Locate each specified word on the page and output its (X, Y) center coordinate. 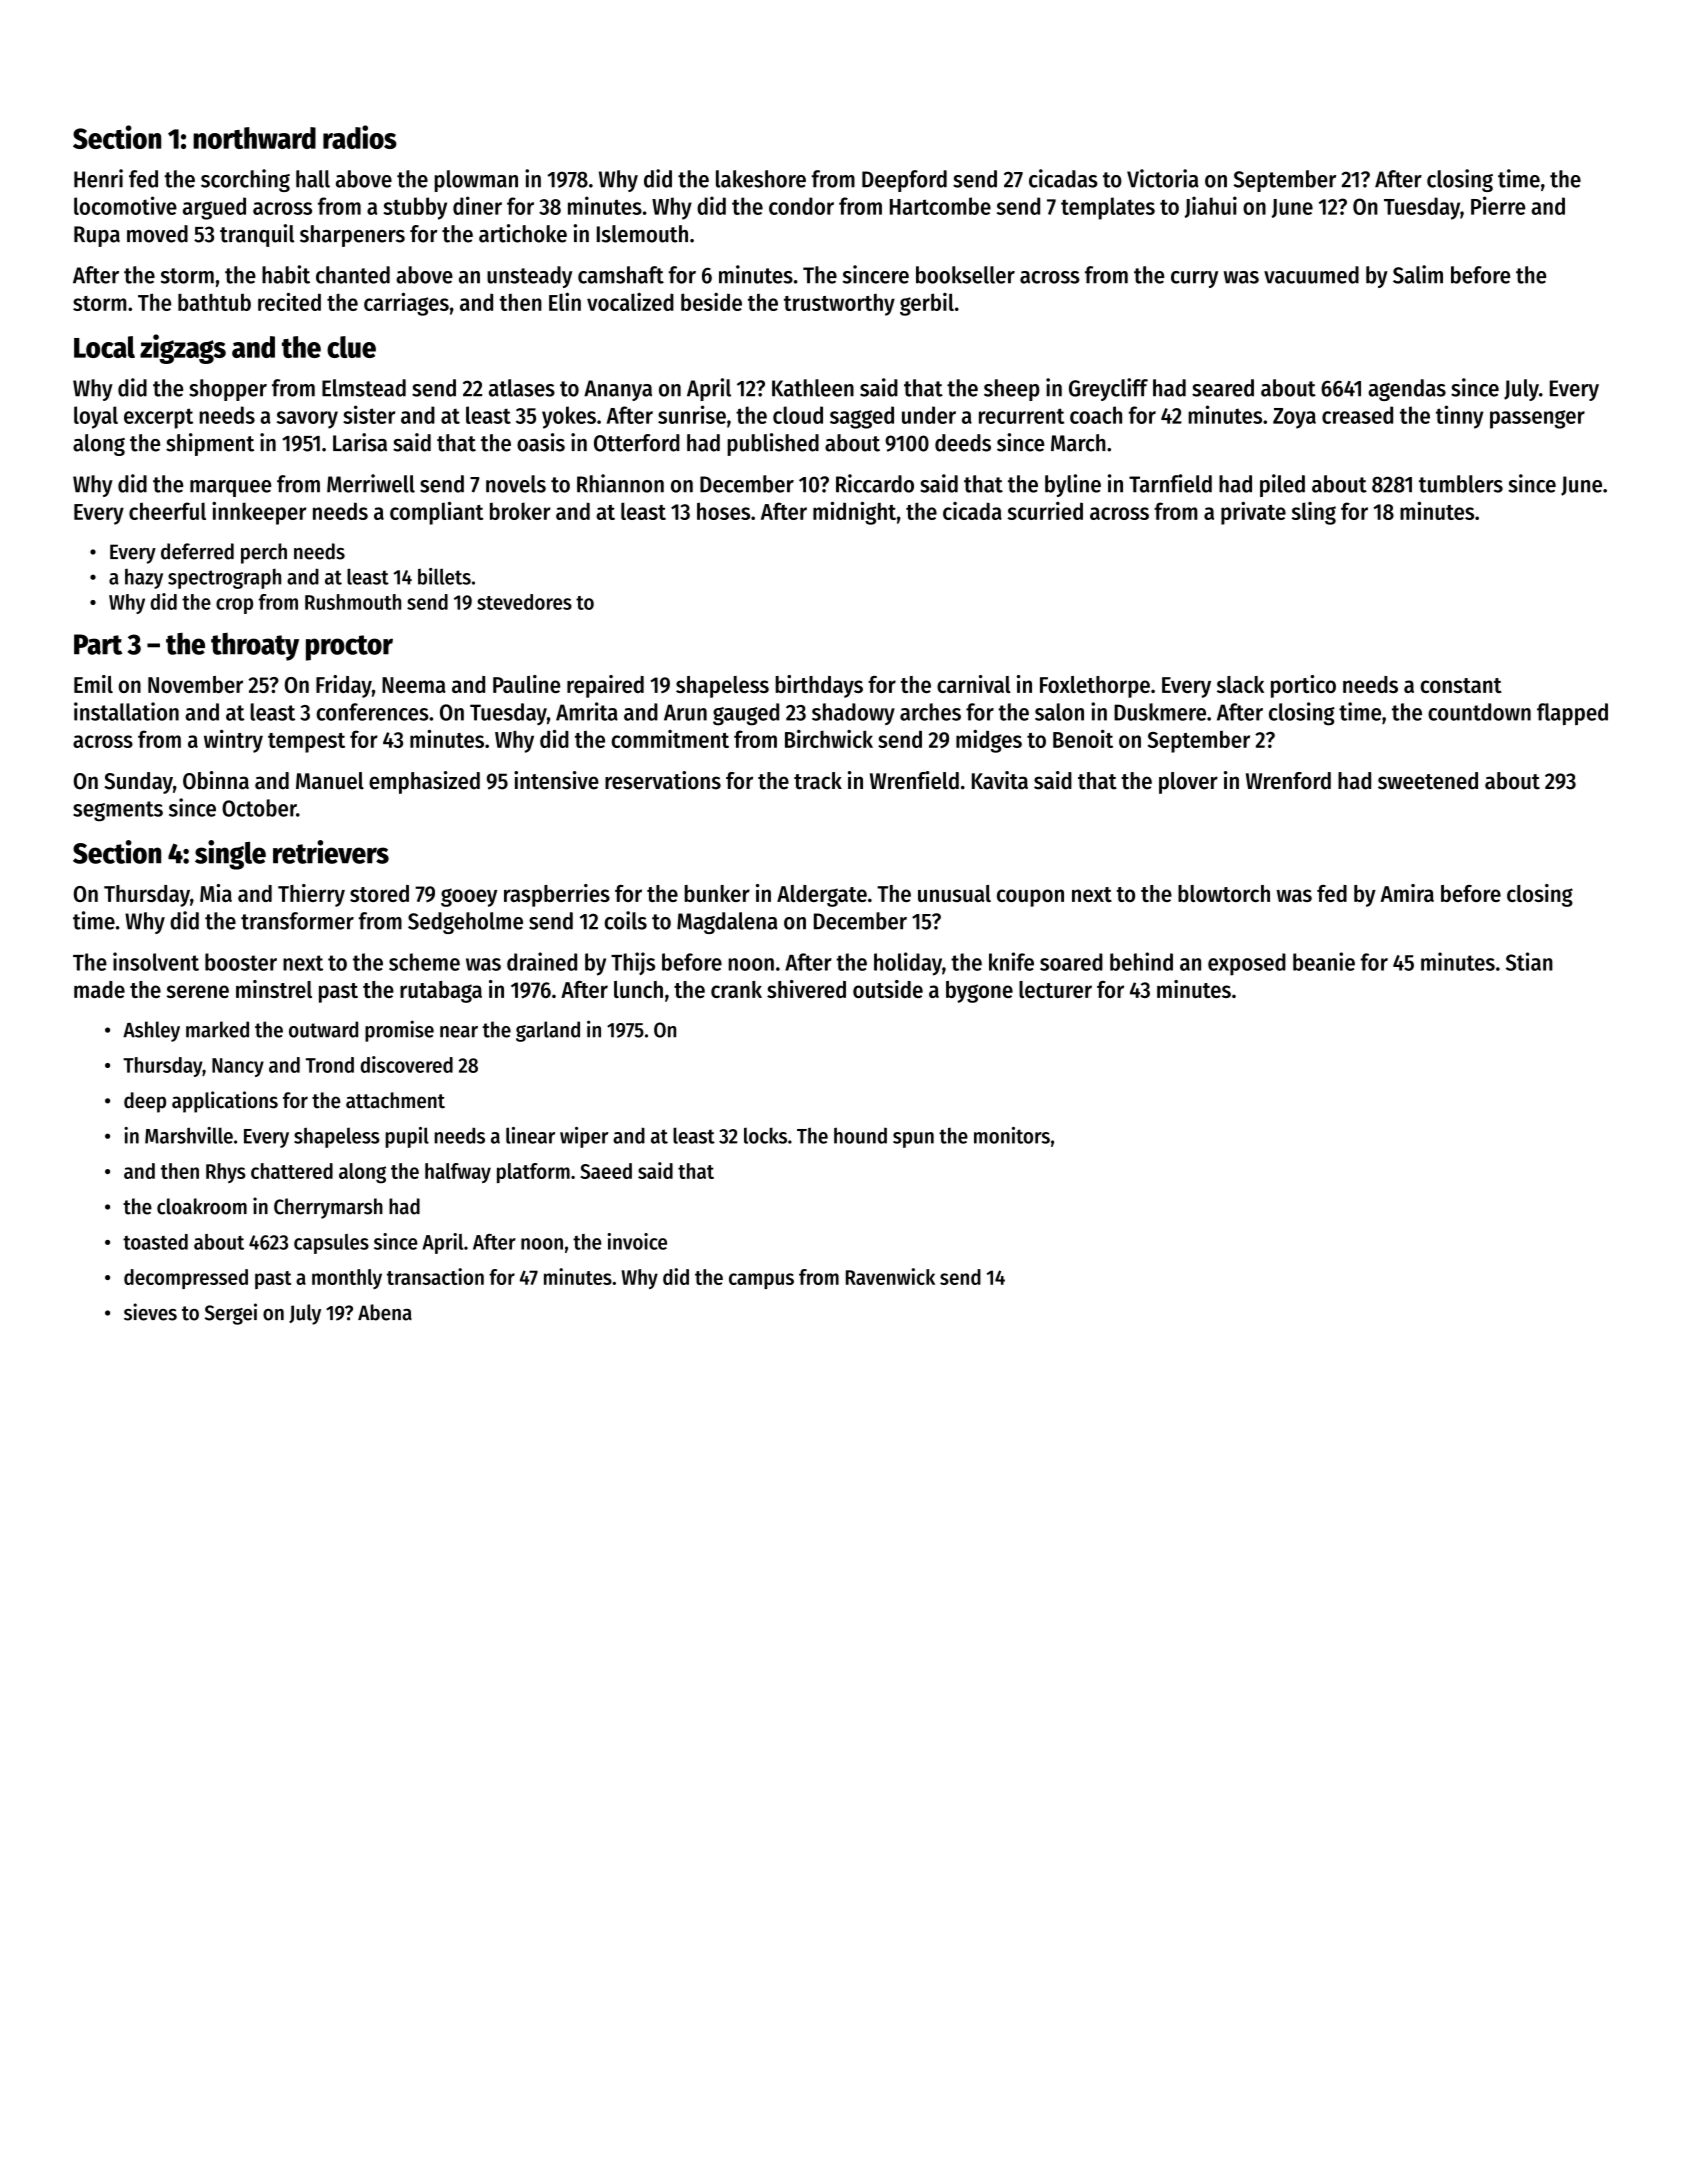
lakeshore (761, 179)
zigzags (183, 349)
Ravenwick (890, 1276)
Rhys (226, 1173)
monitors (1012, 1135)
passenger (1537, 419)
